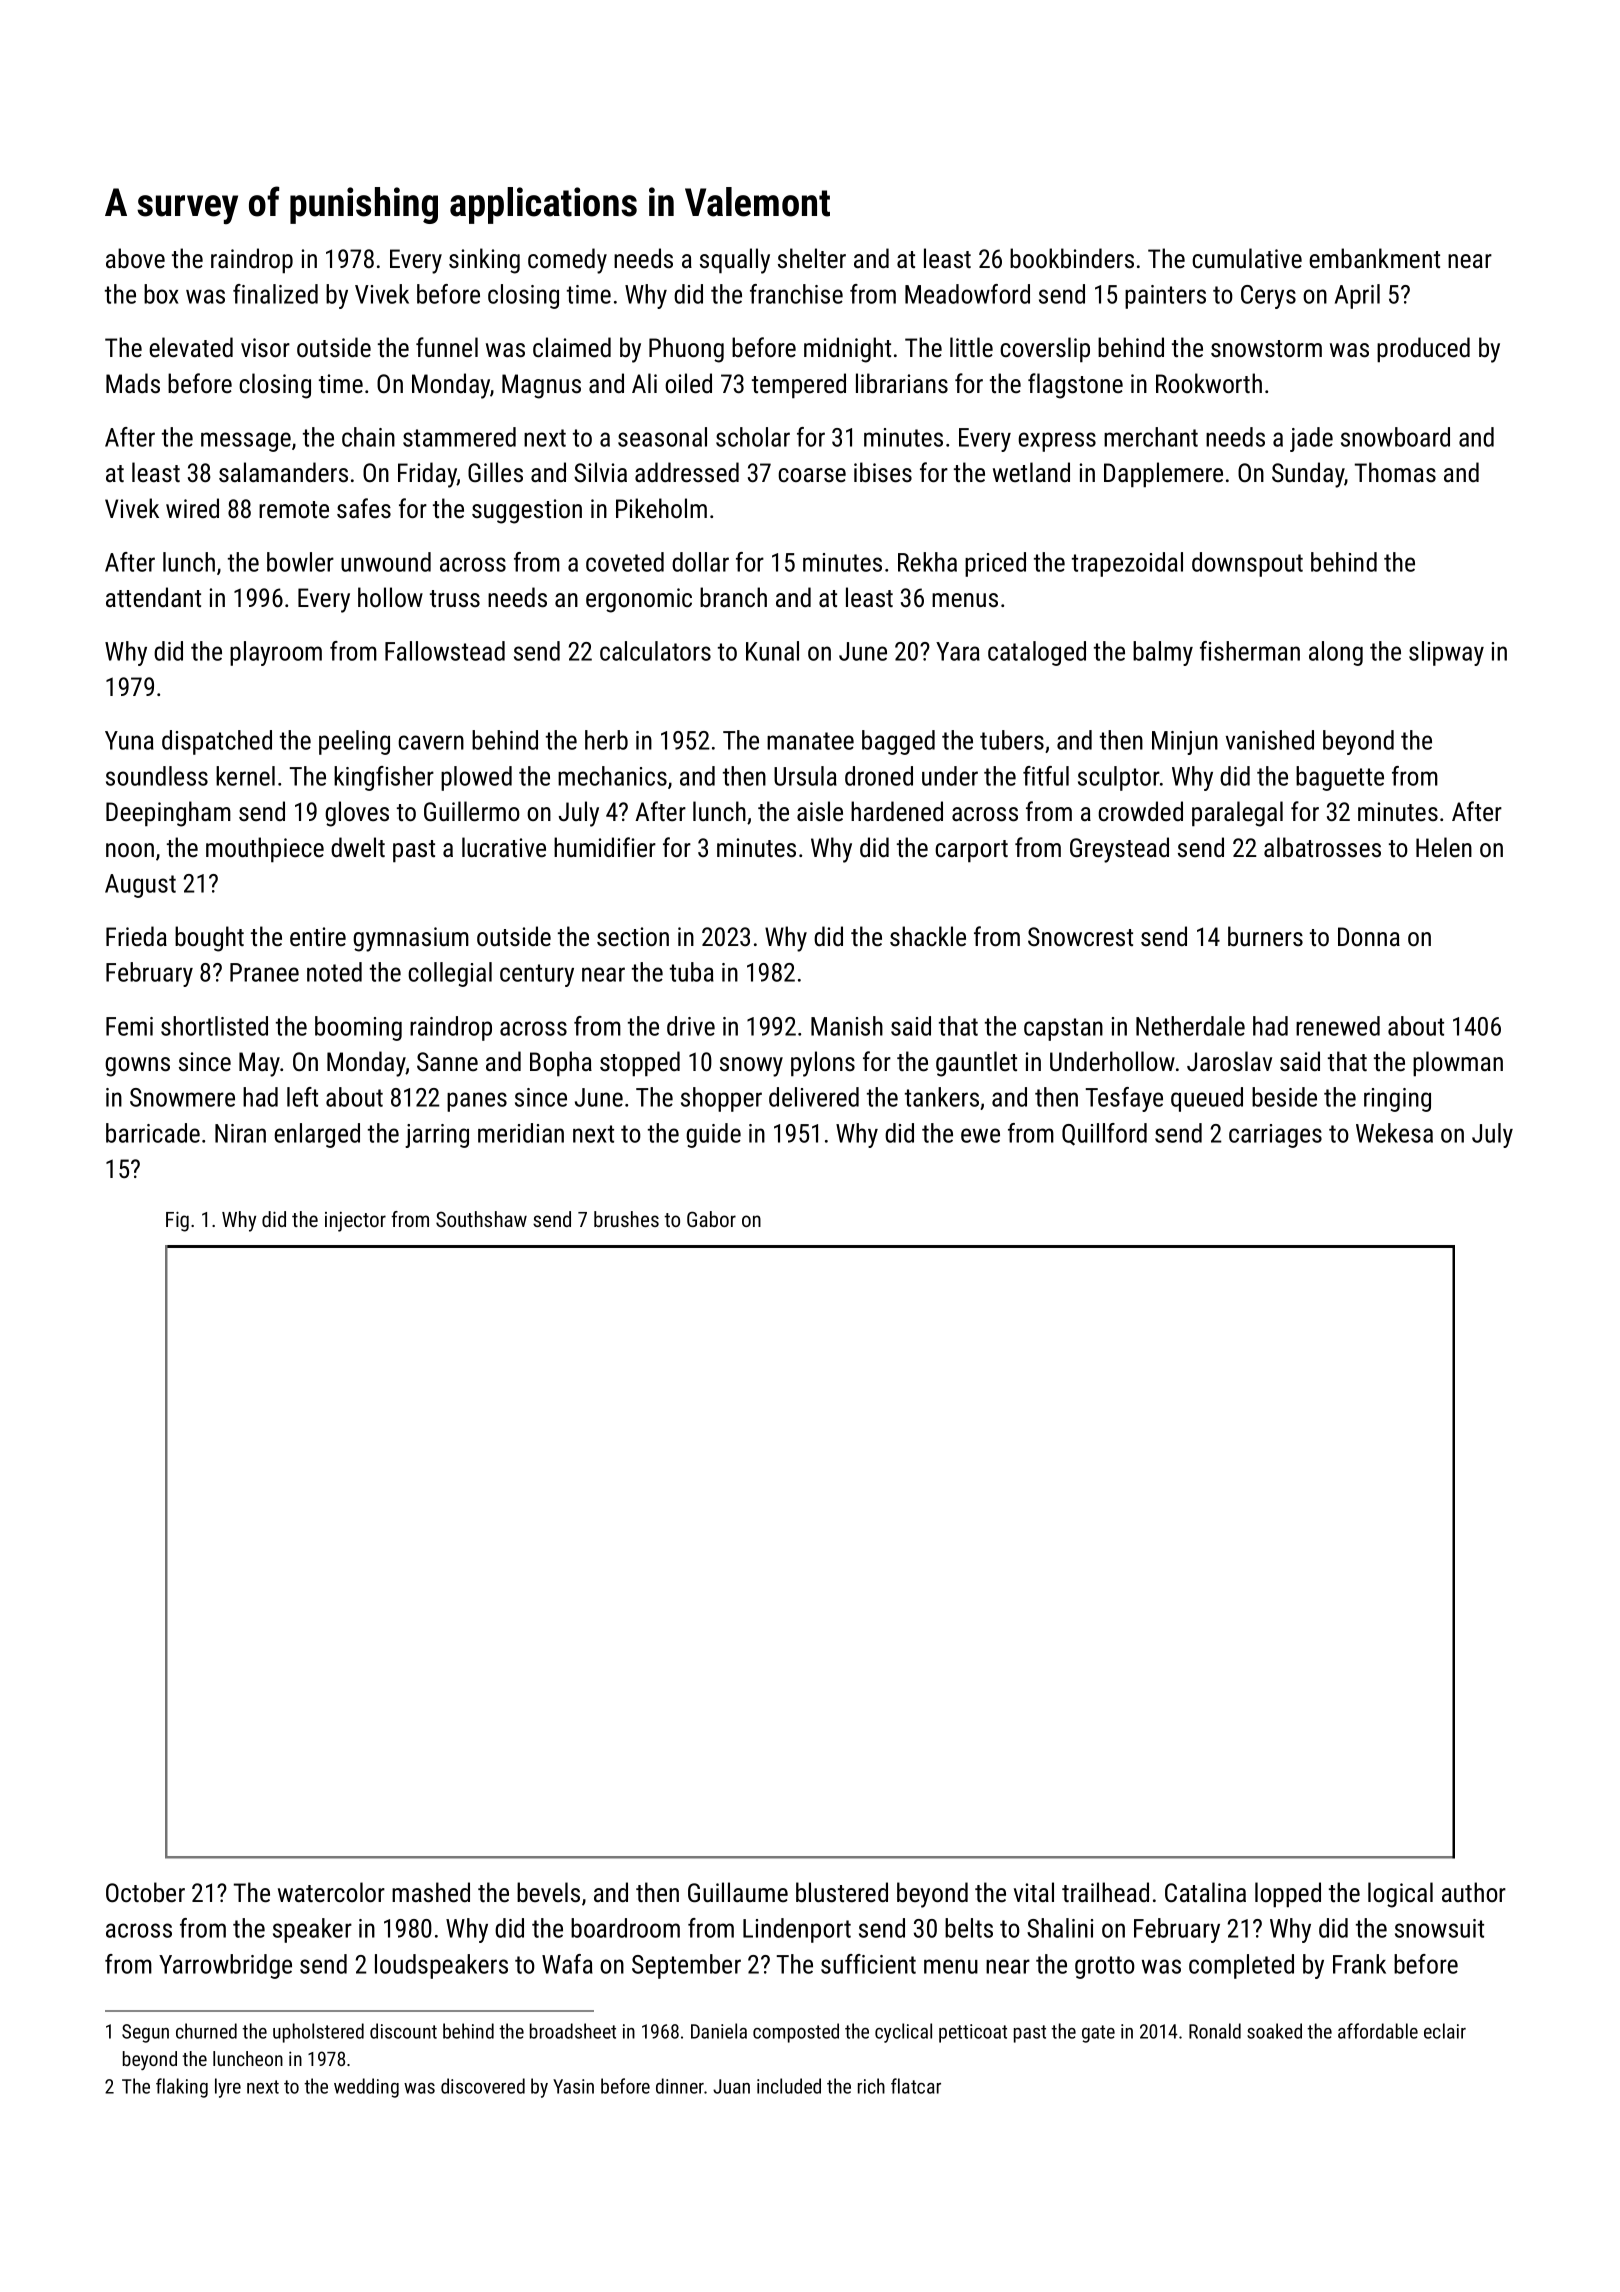 This screenshot has height=2292, width=1620. I want to click on dwelt, so click(358, 847).
